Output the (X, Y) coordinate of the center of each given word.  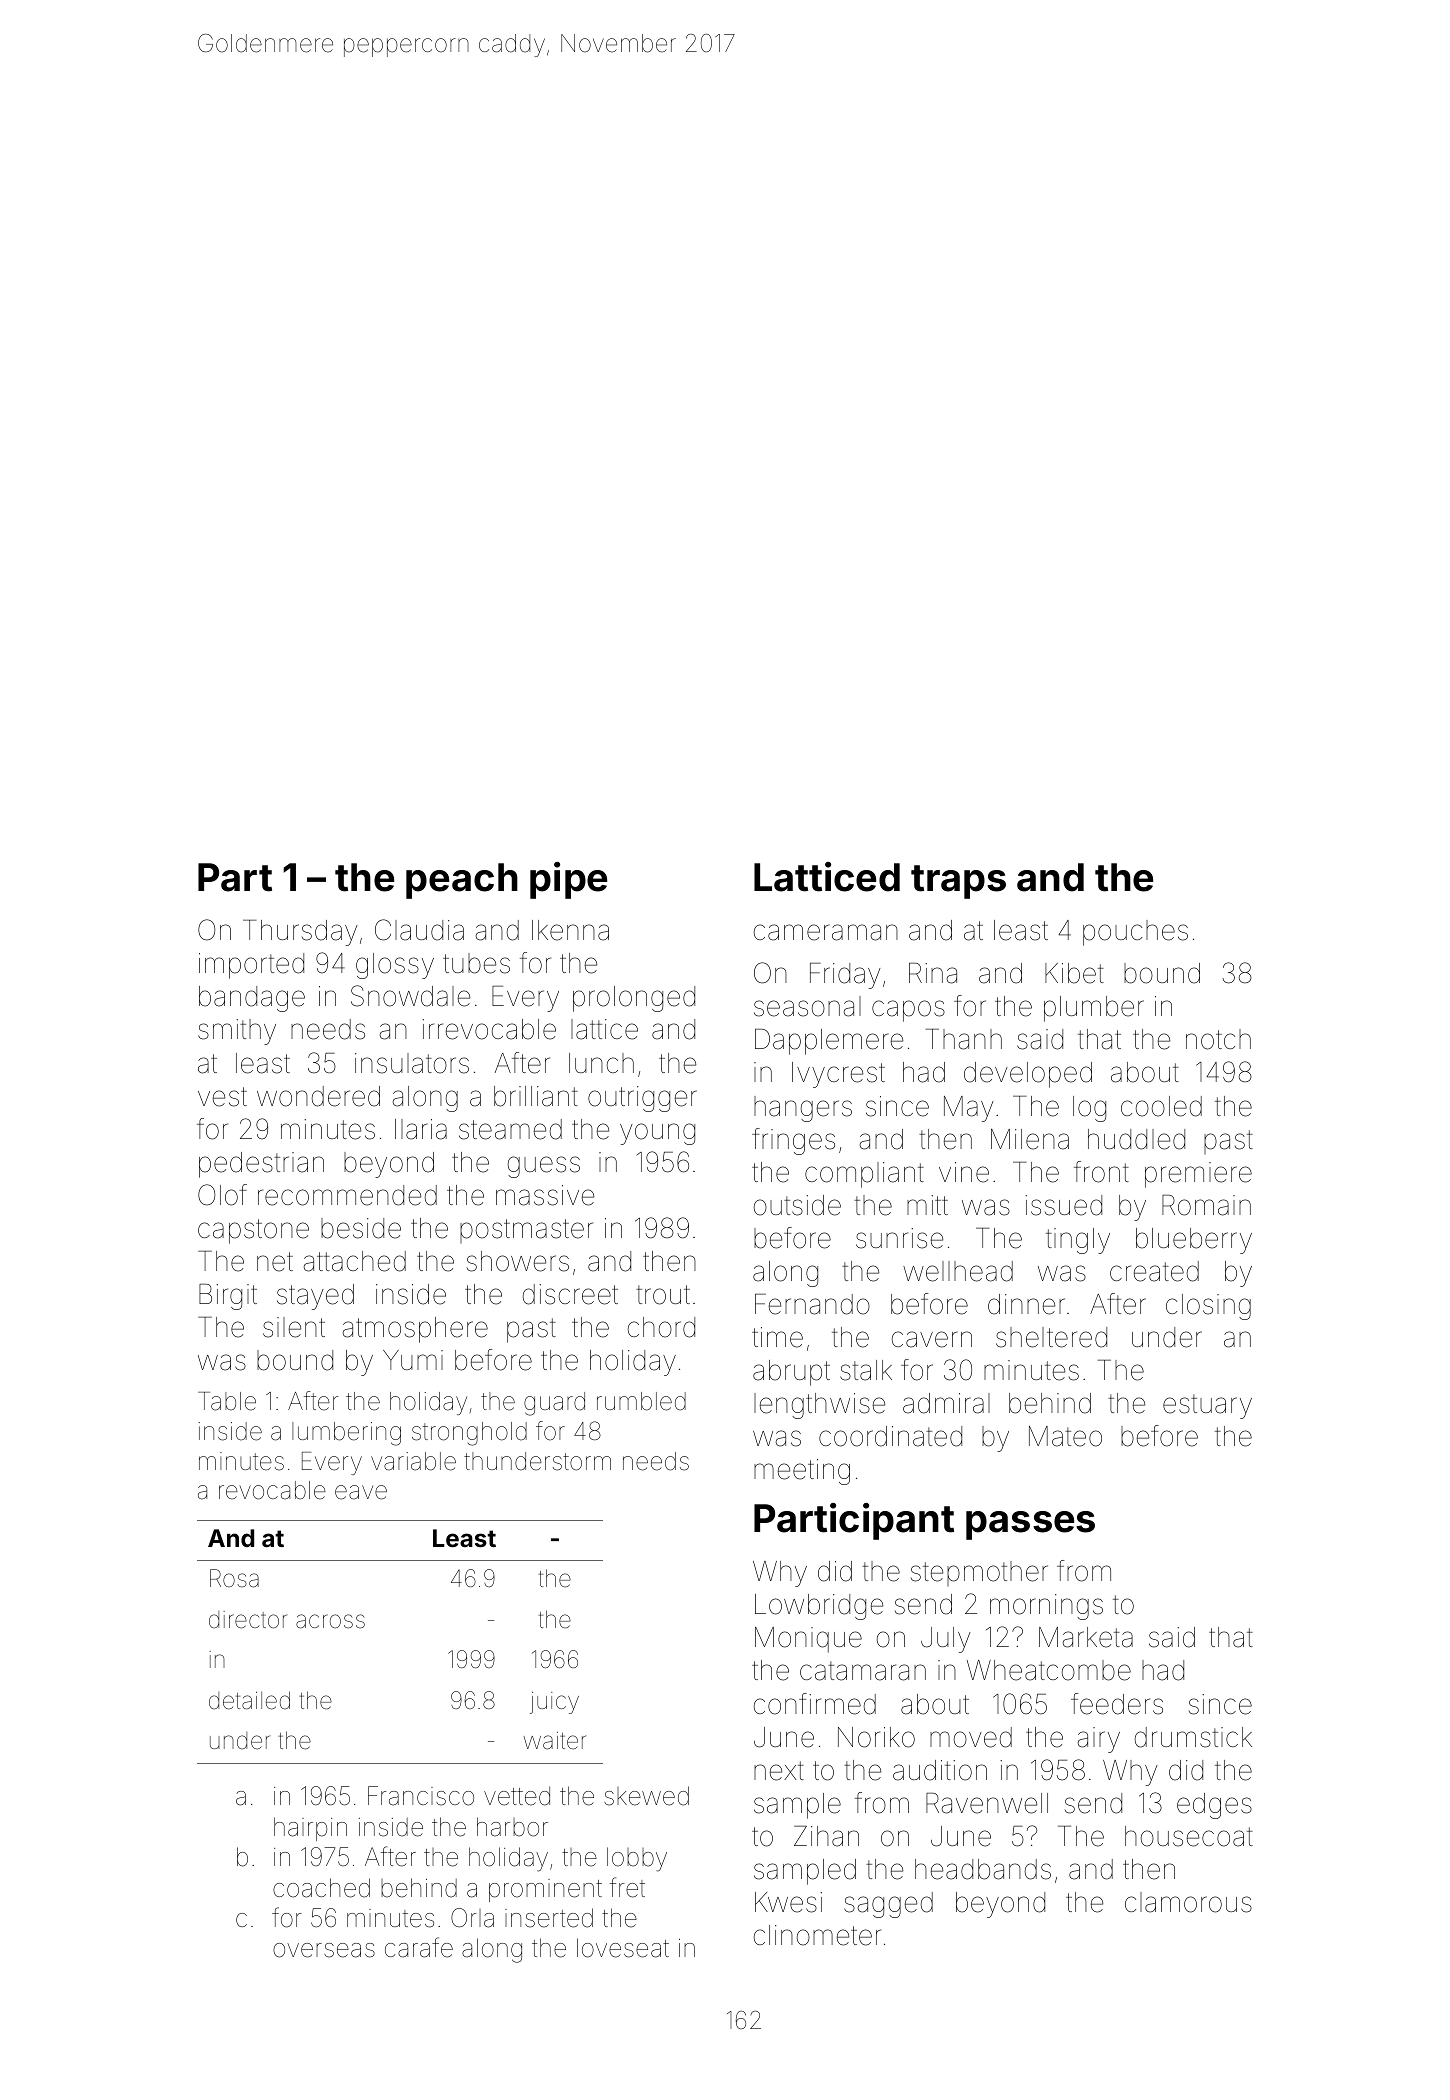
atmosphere (415, 1330)
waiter (554, 1741)
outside (797, 1205)
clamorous (1188, 1902)
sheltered (1051, 1337)
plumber (1094, 1009)
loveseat (623, 1948)
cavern (932, 1339)
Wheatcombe (1049, 1670)
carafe (419, 1947)
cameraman (826, 932)
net (275, 1262)
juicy (554, 1703)
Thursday (300, 933)
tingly (1078, 1241)
